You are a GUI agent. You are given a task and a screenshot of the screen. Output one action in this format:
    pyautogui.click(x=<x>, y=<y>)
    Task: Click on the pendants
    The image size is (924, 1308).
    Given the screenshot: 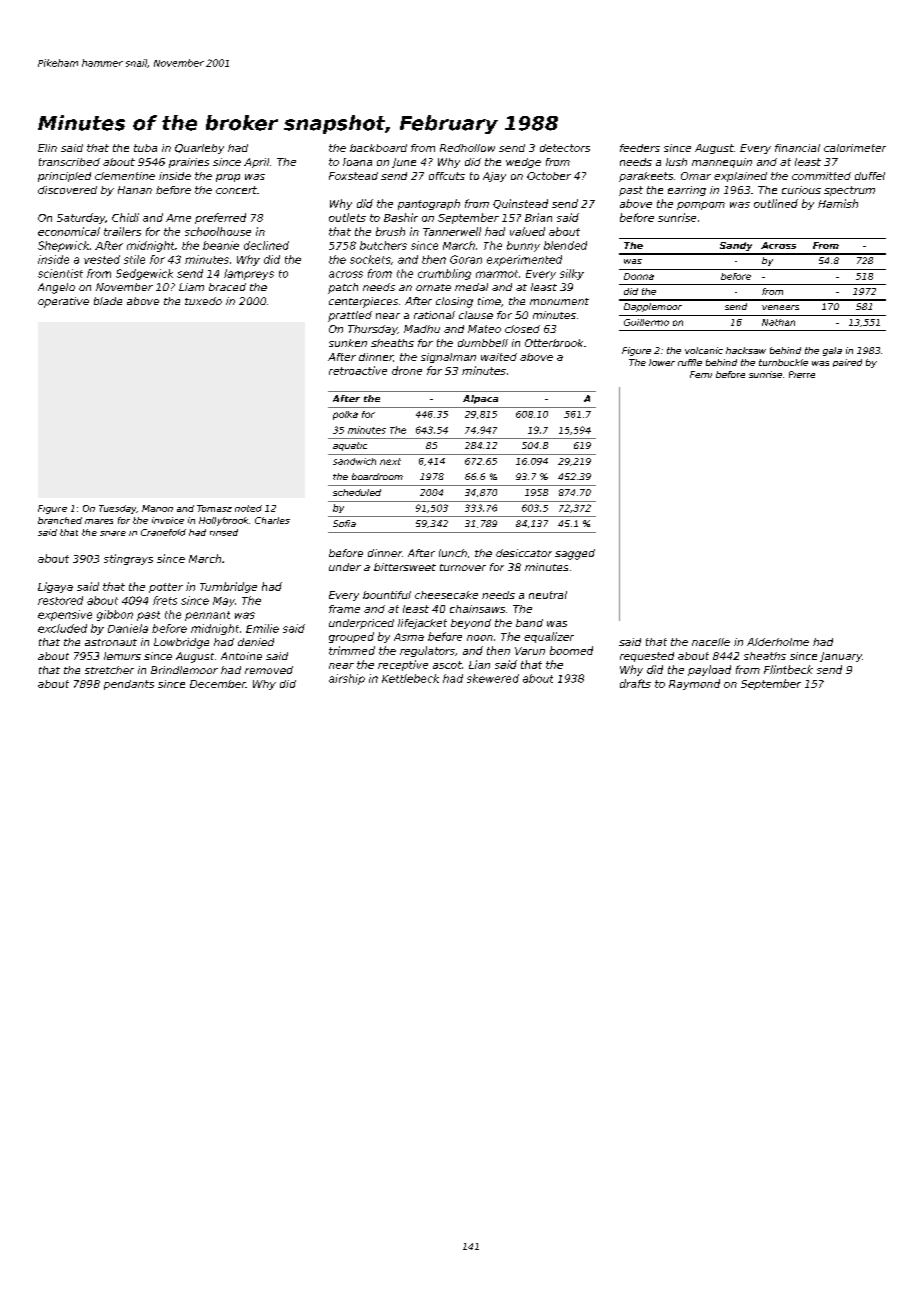 What is the action you would take?
    pyautogui.click(x=129, y=685)
